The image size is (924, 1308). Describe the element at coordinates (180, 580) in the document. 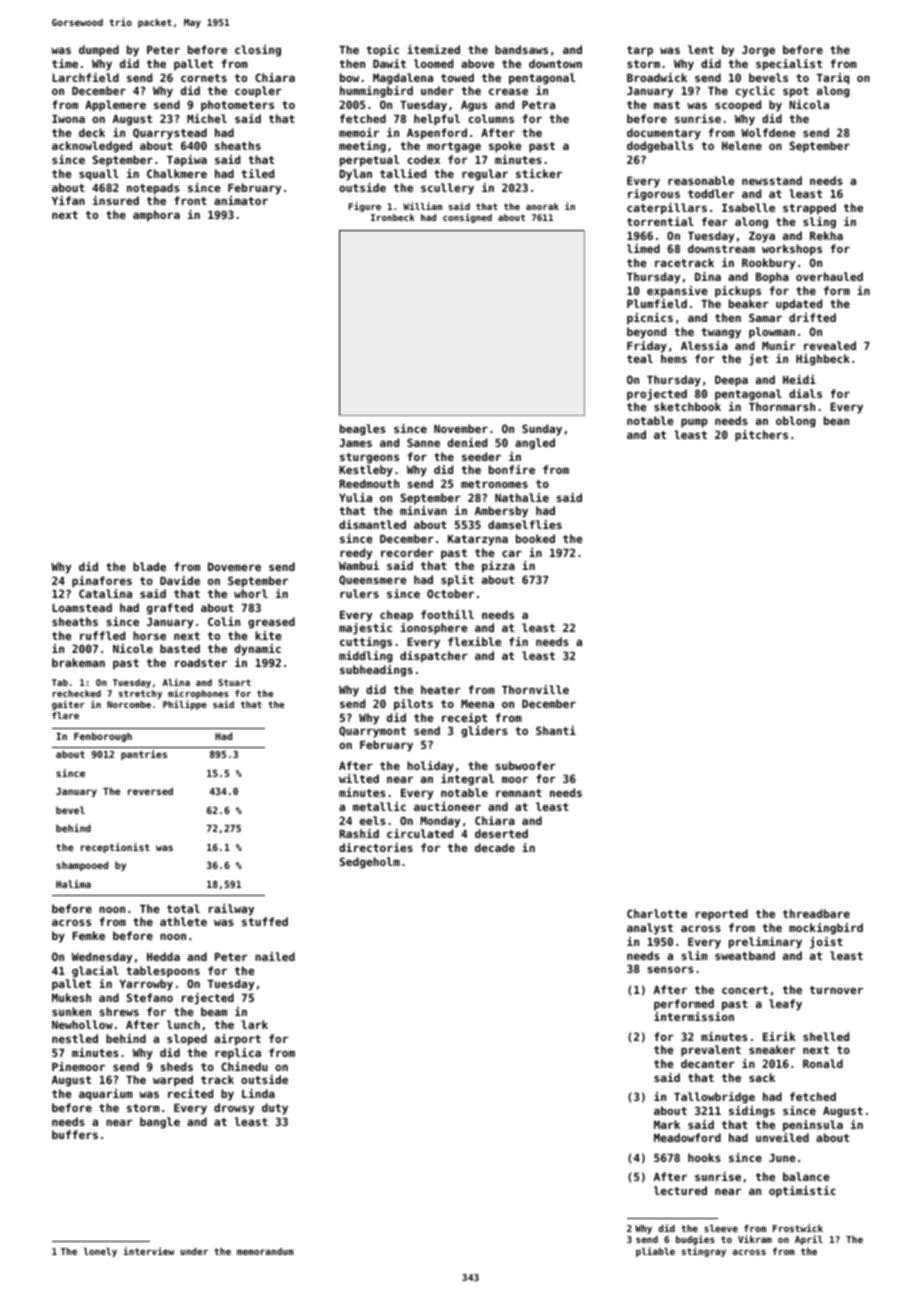

I see `Davide` at that location.
